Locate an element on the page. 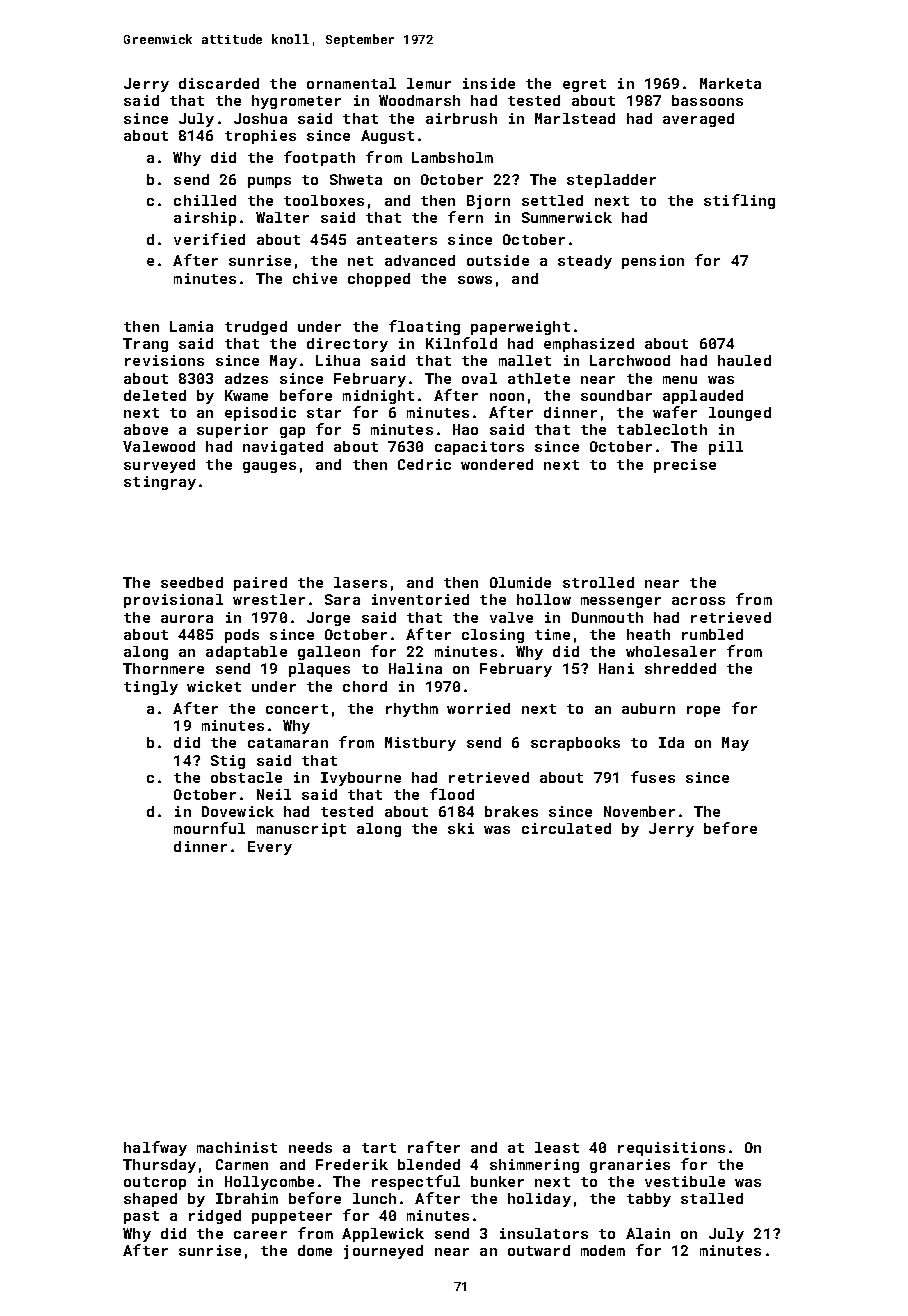 The height and width of the document is (1316, 908). Marketa is located at coordinates (730, 83).
